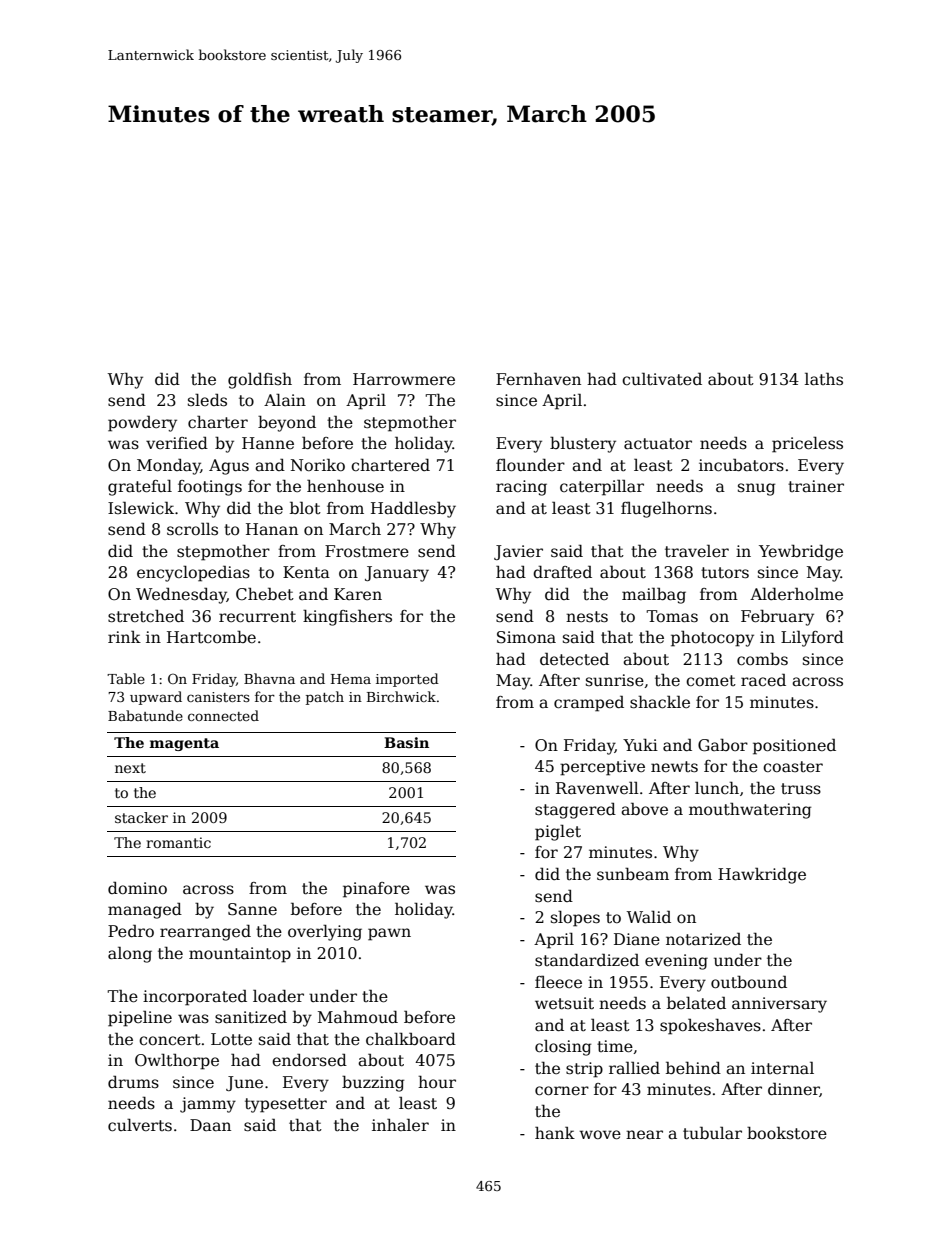 The image size is (952, 1233). Describe the element at coordinates (796, 594) in the image. I see `Alderholme` at that location.
